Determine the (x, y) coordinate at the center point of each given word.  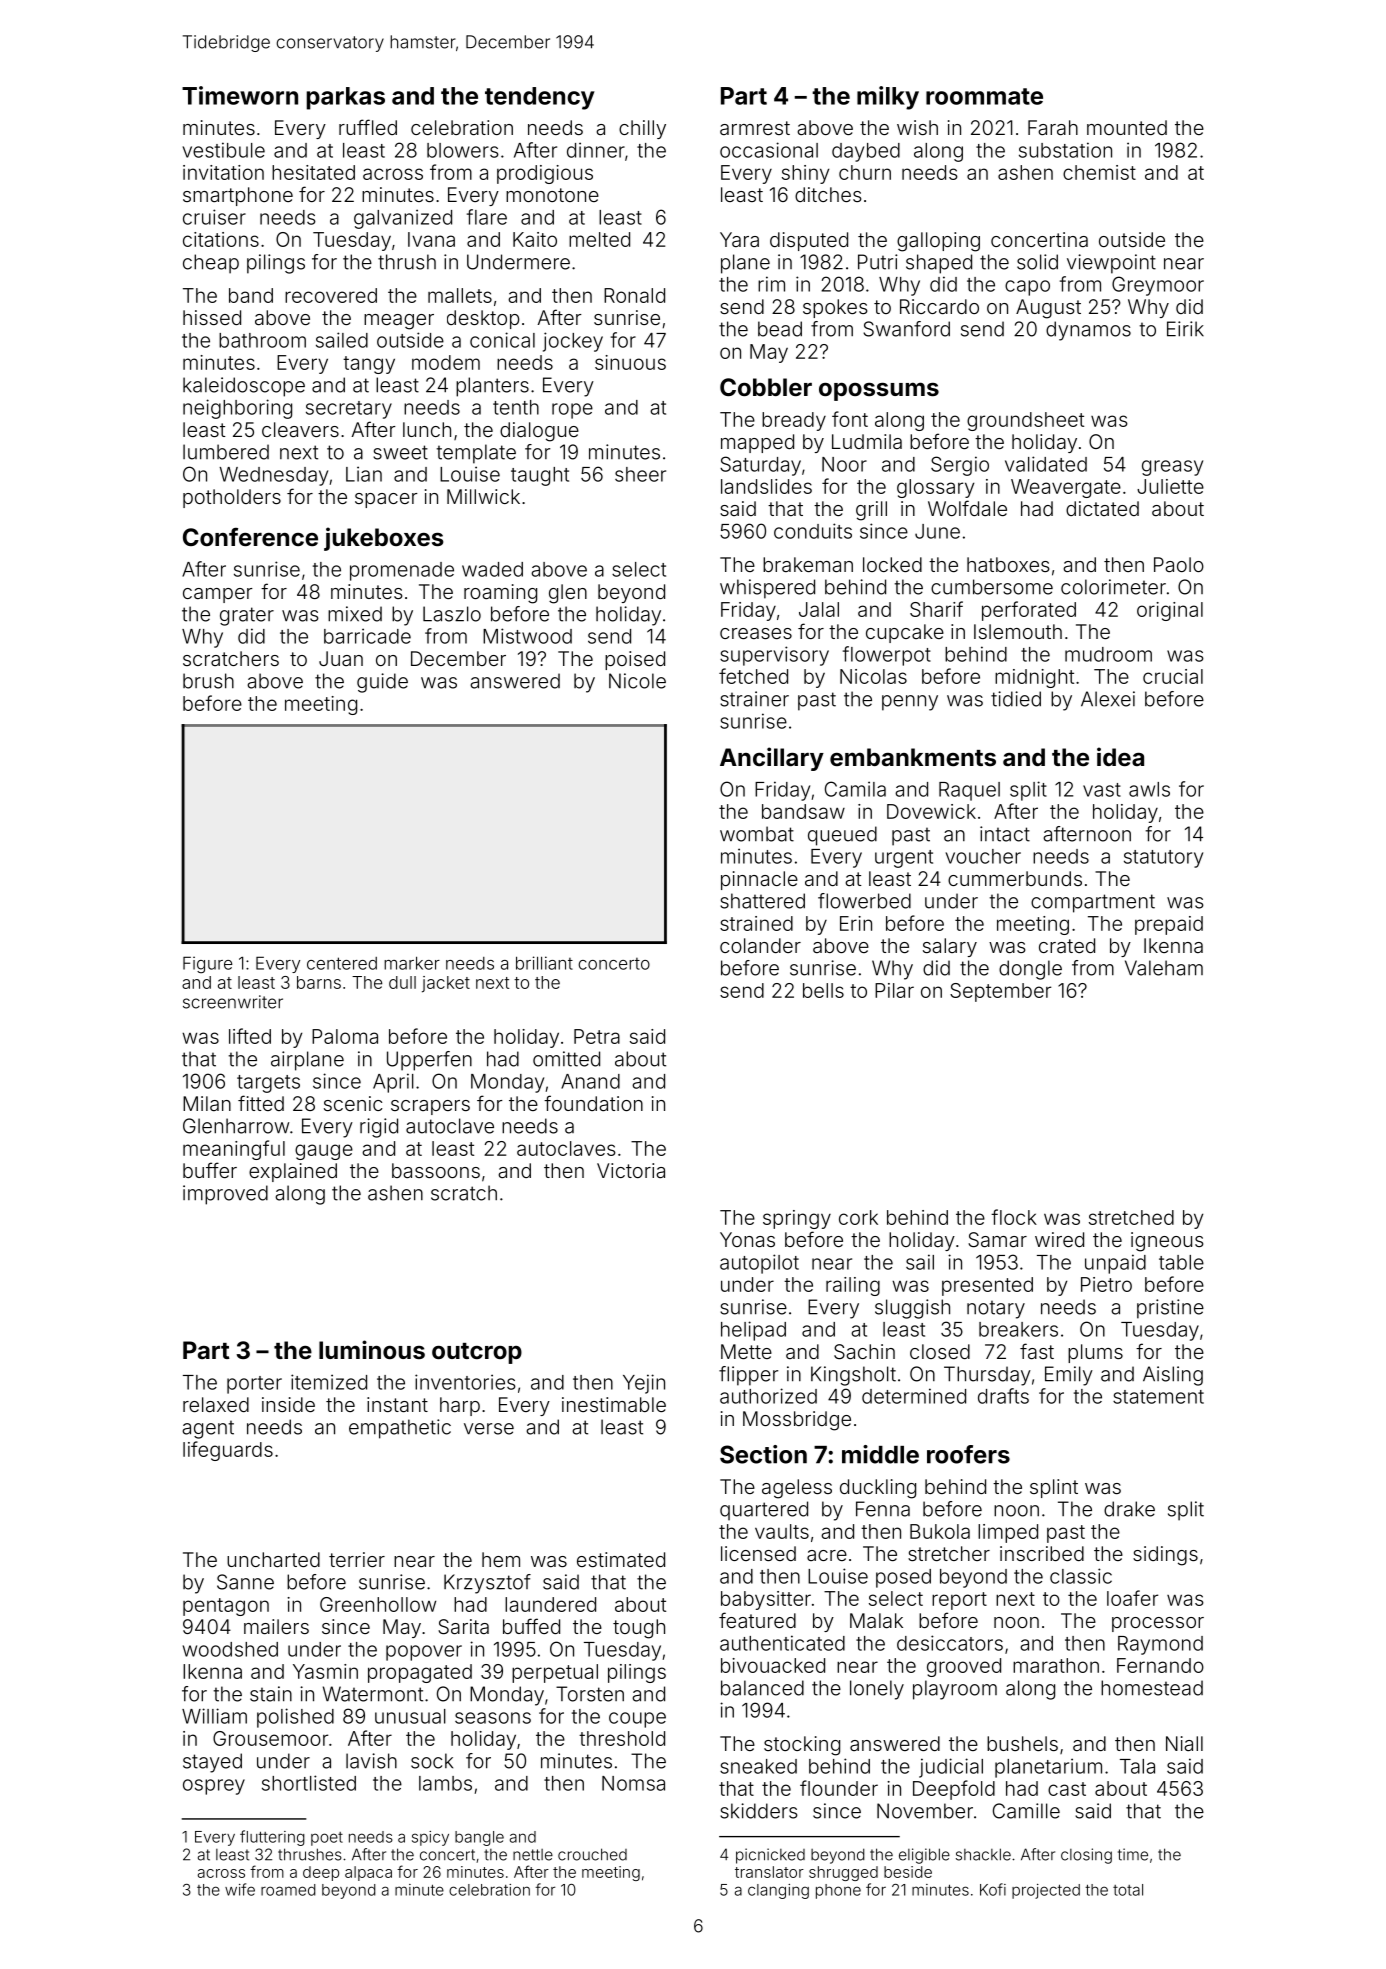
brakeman (808, 564)
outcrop (477, 1353)
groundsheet (1025, 421)
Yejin (644, 1384)
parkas (345, 98)
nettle (533, 1855)
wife (240, 1889)
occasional (769, 150)
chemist (1099, 172)
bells (823, 990)
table (1181, 1262)
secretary (349, 410)
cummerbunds (1015, 878)
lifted (250, 1036)
